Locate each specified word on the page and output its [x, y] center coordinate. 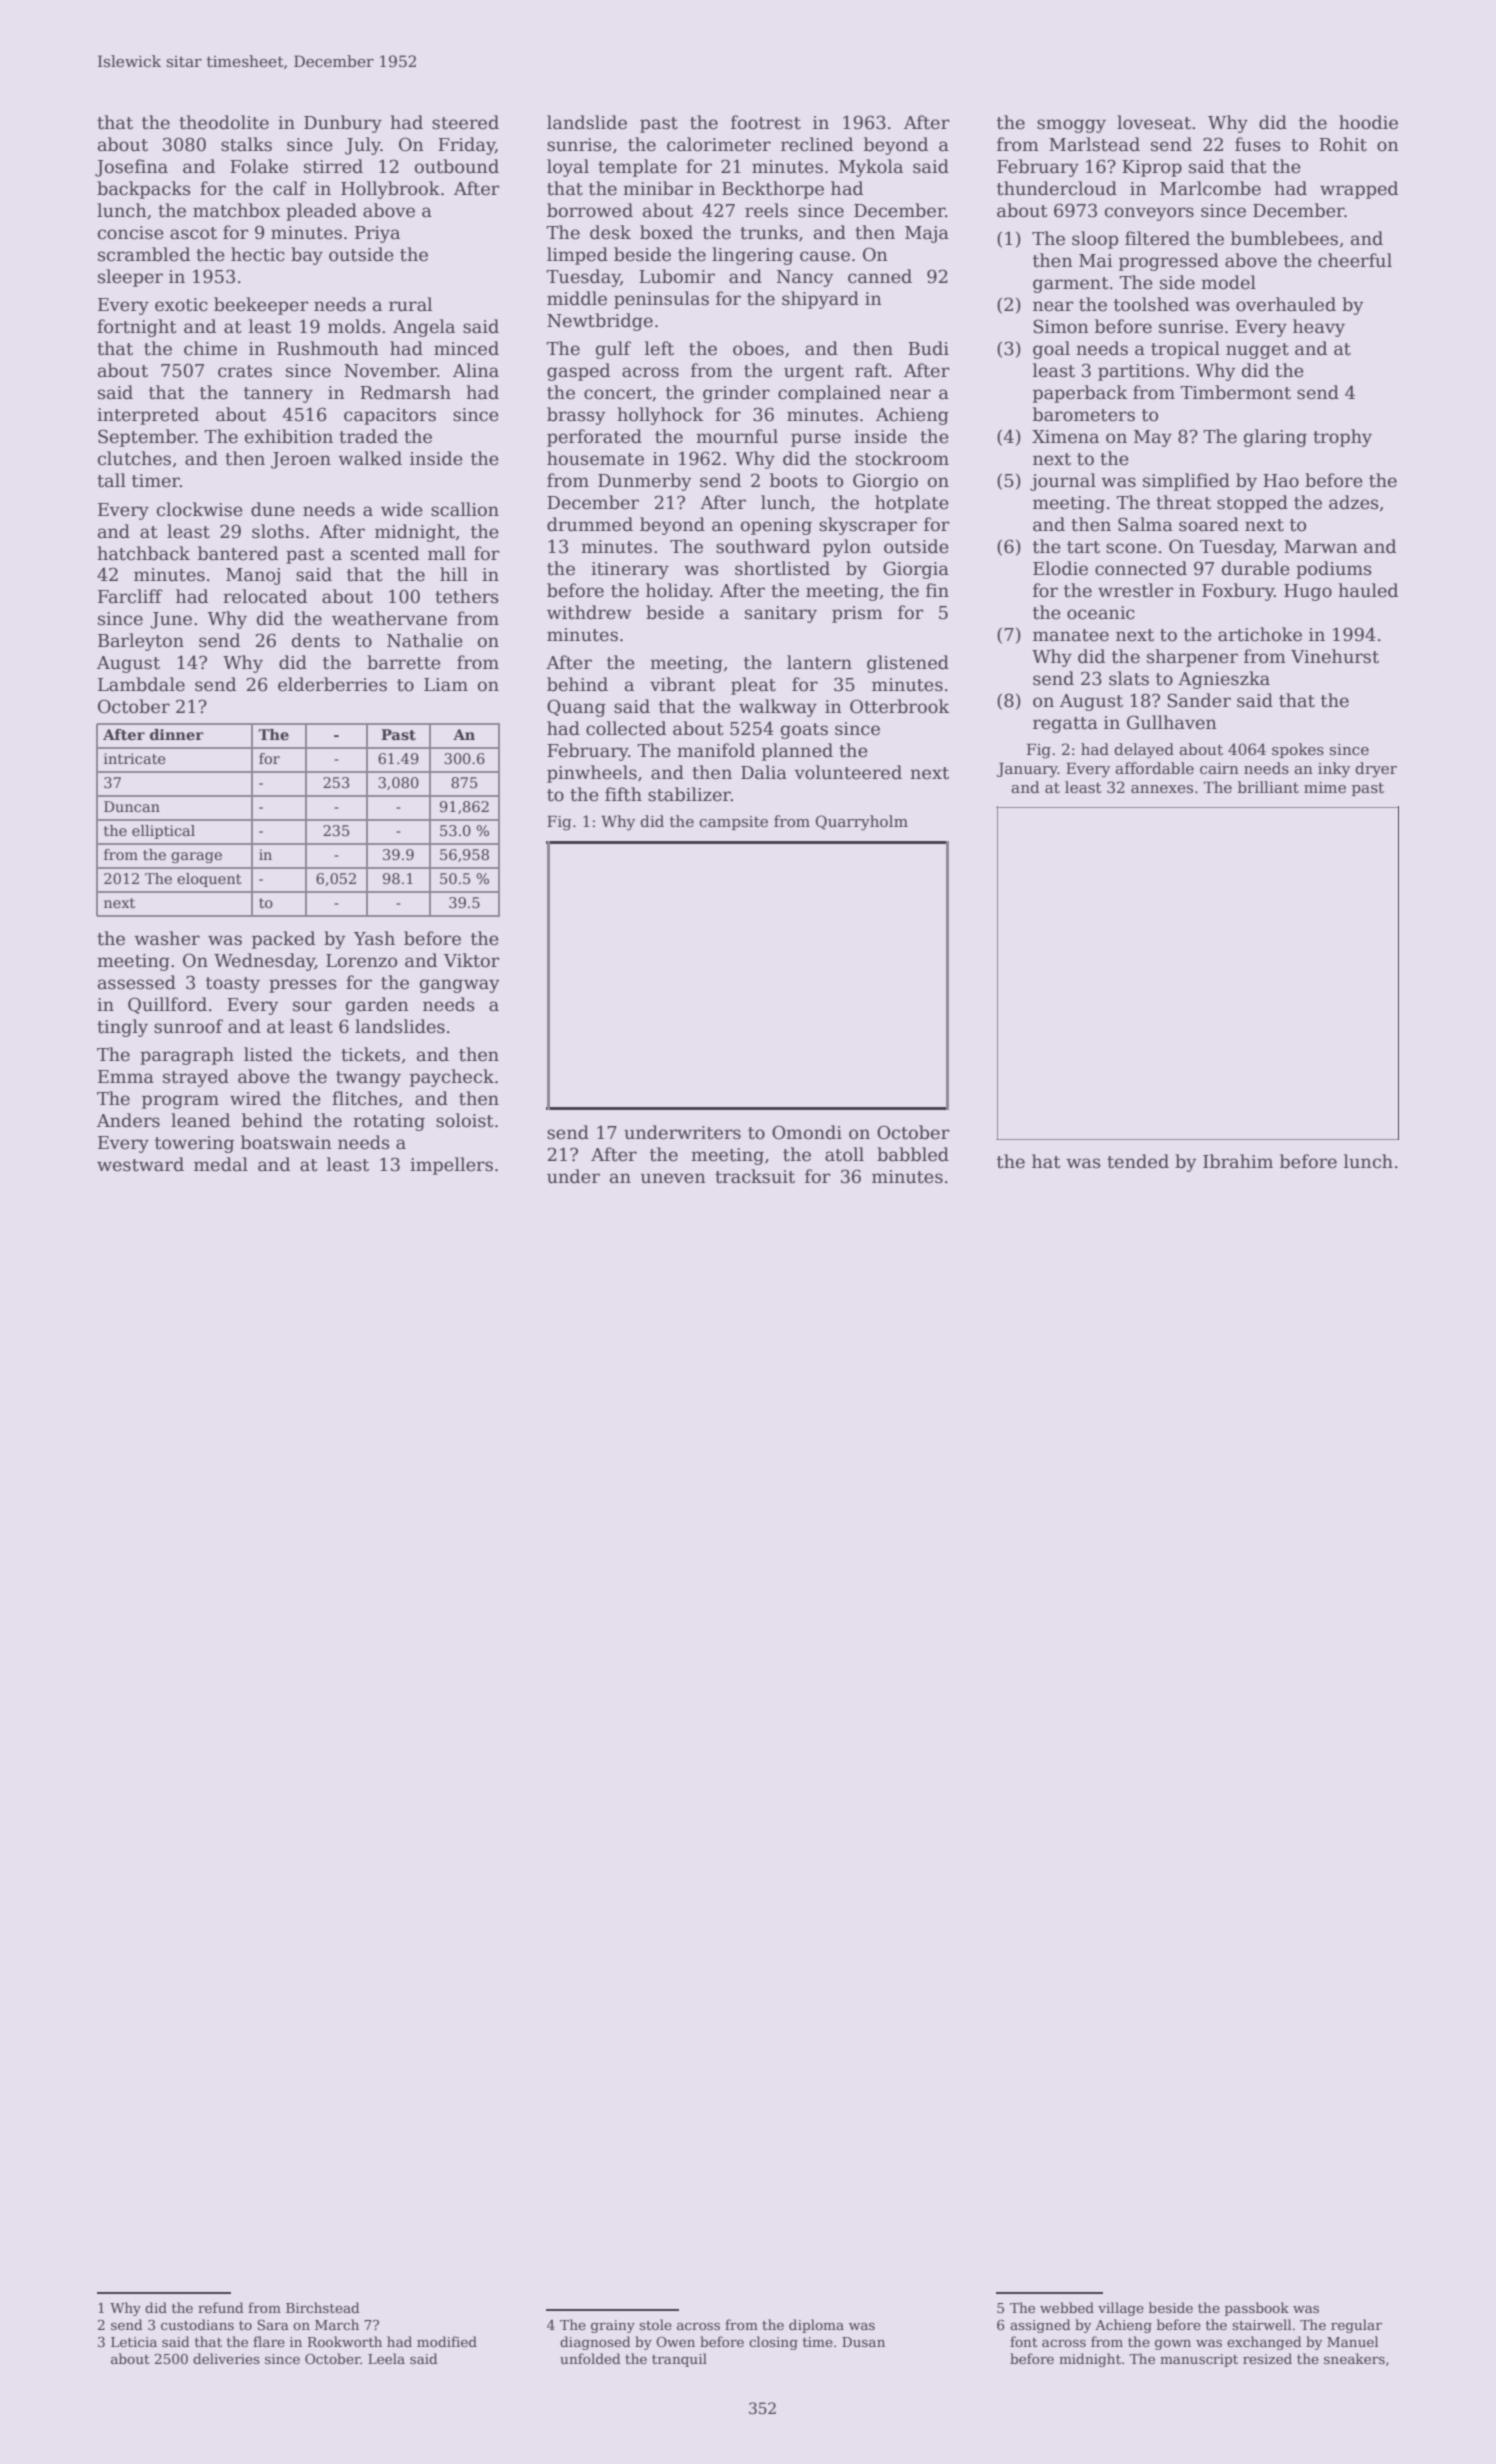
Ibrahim [1238, 1161]
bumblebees [1284, 238]
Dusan [863, 2342]
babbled [913, 1154]
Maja [927, 234]
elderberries [332, 684]
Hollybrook [390, 190]
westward [140, 1164]
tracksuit [755, 1176]
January [1027, 770]
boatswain [286, 1142]
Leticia [134, 2342]
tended [1138, 1161]
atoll [844, 1154]
